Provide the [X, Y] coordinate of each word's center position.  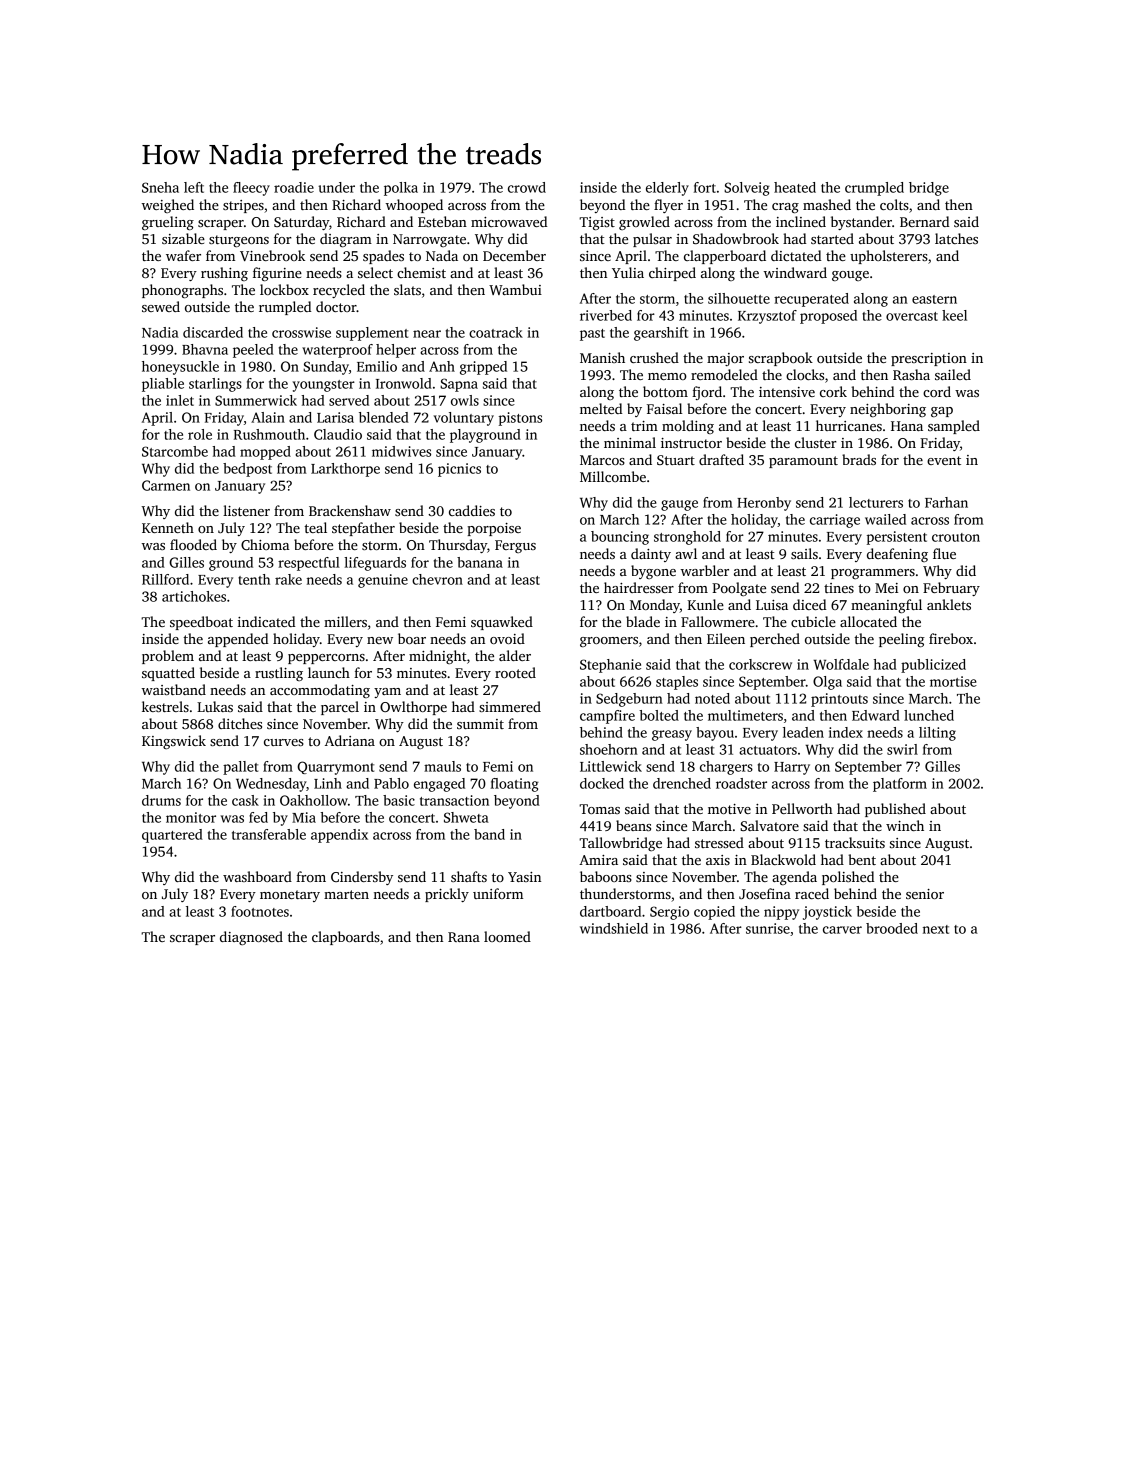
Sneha [160, 187]
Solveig [747, 189]
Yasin [524, 877]
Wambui [515, 289]
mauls [442, 766]
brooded [892, 928]
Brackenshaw [350, 510]
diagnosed [251, 938]
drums [161, 800]
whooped [414, 206]
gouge [850, 276]
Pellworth [802, 808]
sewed [161, 306]
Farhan [946, 502]
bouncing [620, 538]
